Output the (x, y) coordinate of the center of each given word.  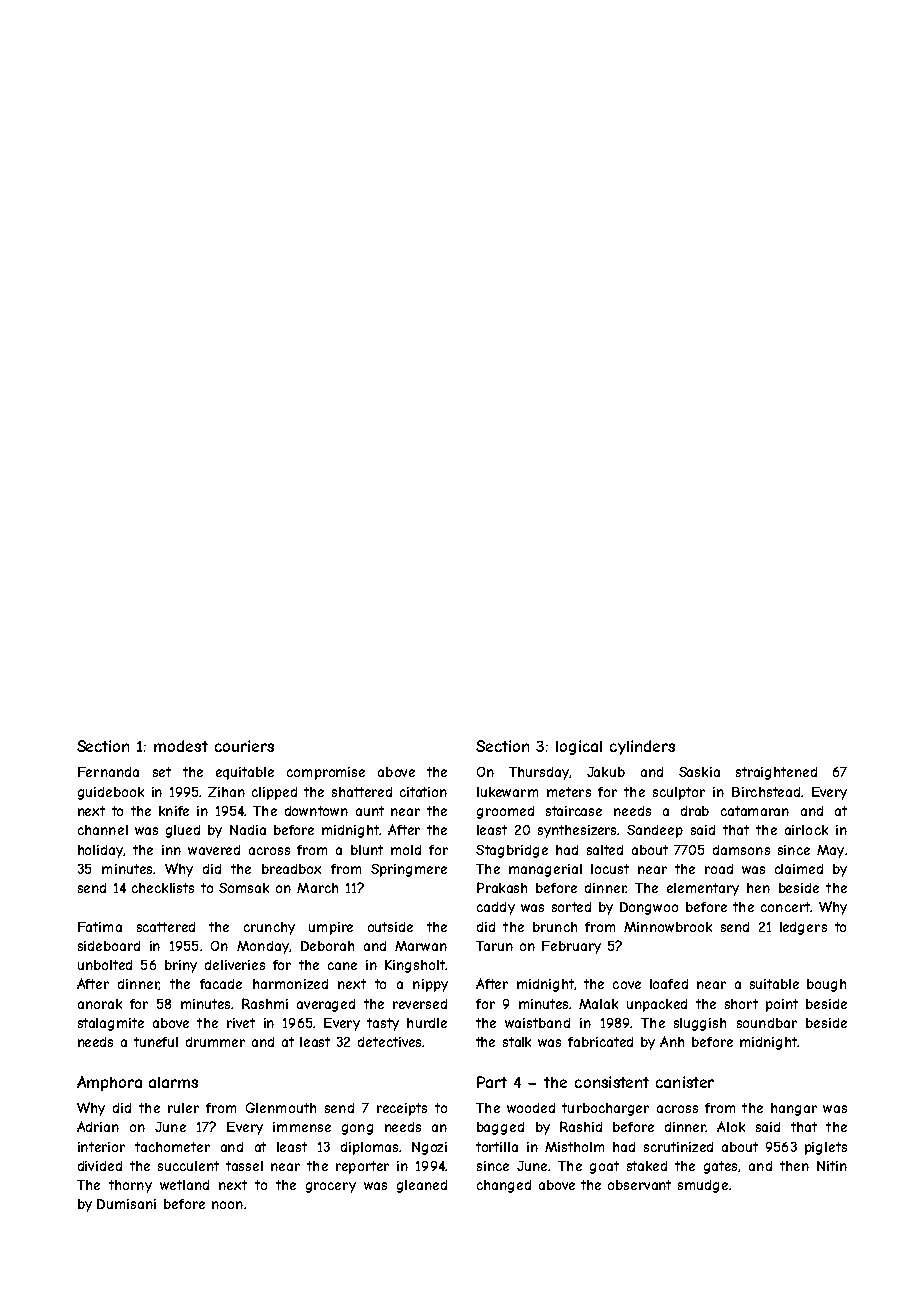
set (162, 772)
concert (785, 907)
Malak (598, 1004)
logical (579, 747)
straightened (776, 773)
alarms (173, 1082)
